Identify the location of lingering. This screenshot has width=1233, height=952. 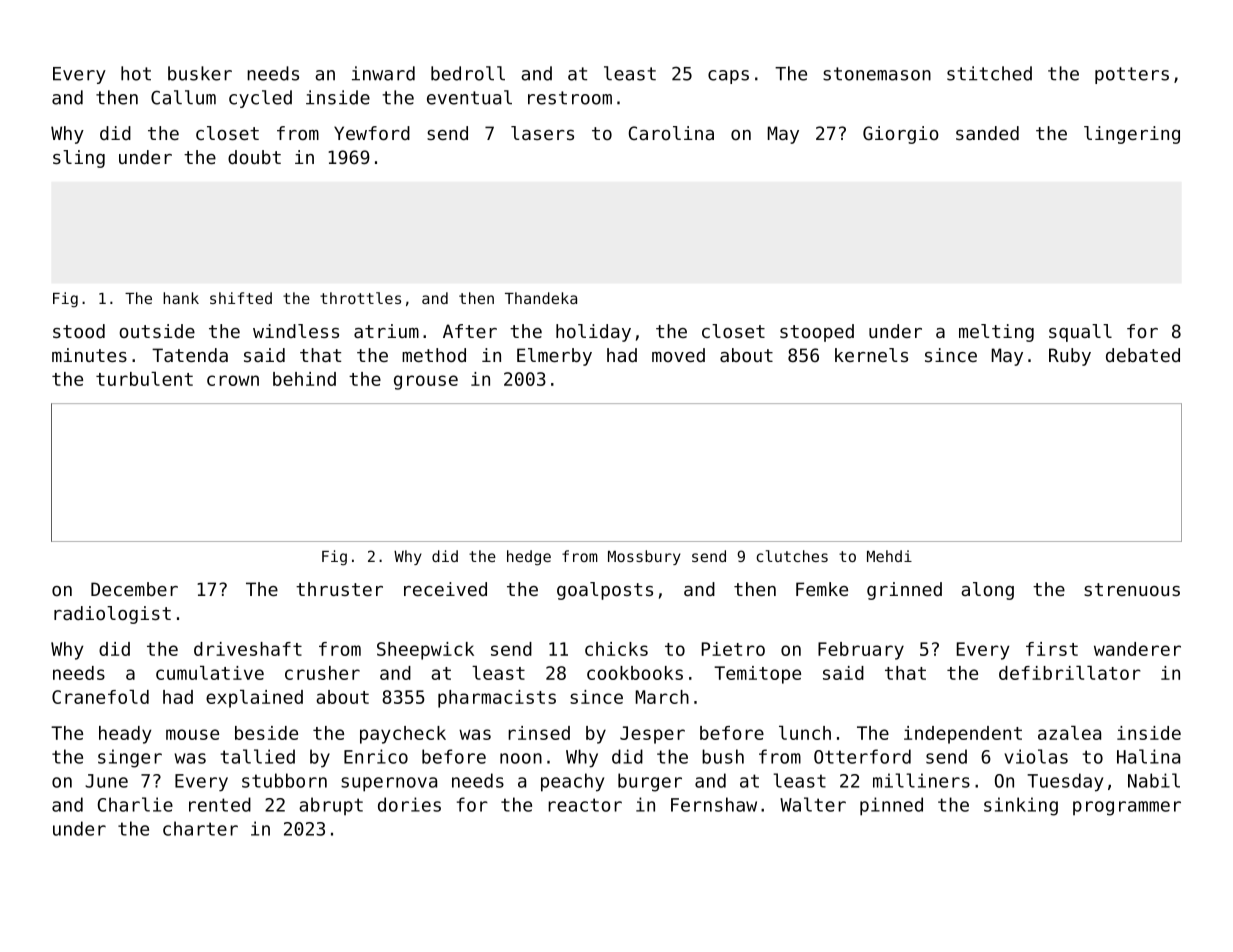
(1132, 135).
